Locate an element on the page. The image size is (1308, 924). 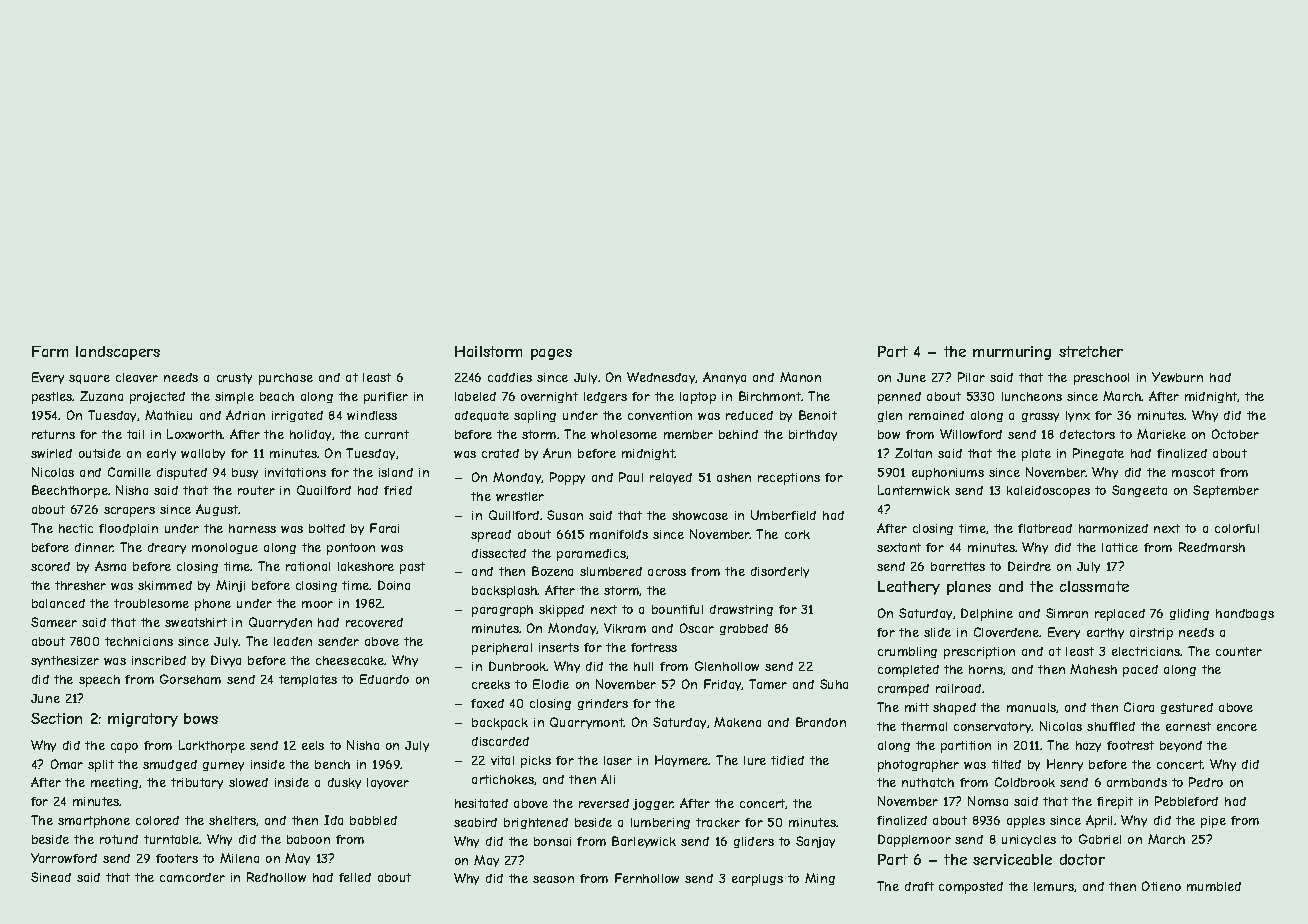
bountiful is located at coordinates (677, 609).
